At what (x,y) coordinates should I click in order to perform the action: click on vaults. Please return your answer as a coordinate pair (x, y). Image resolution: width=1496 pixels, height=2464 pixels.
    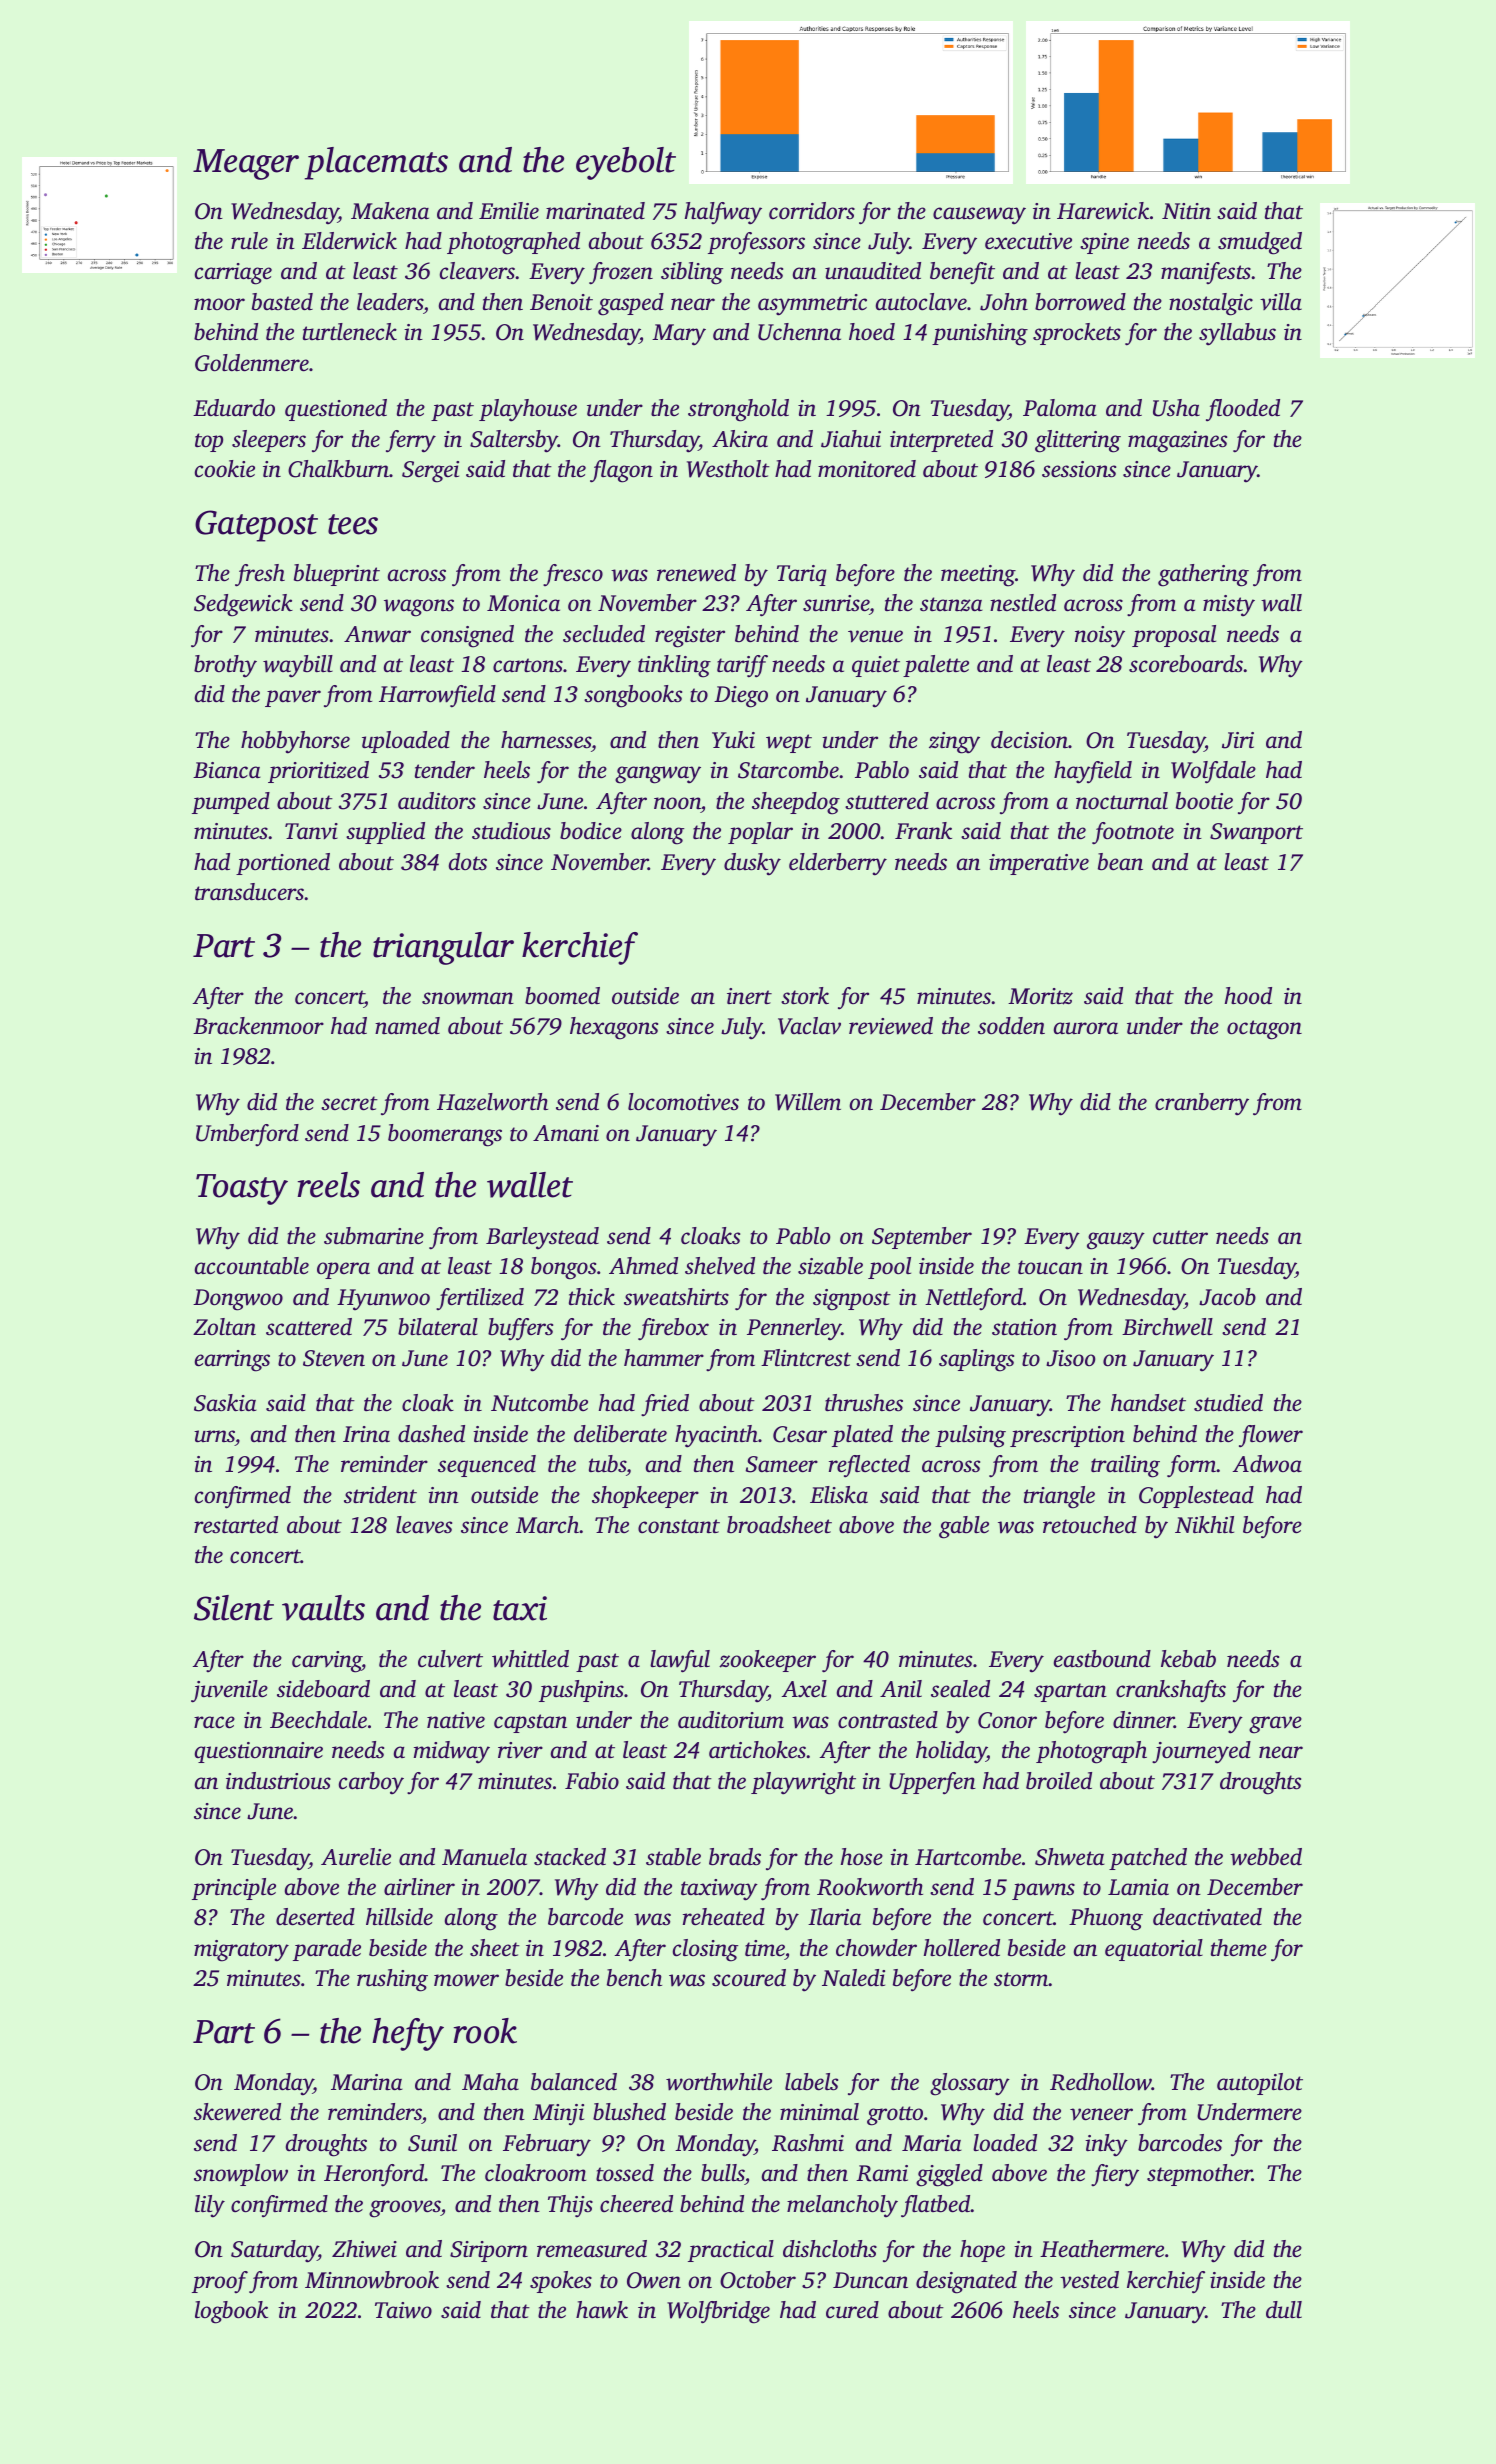
    Looking at the image, I should click on (323, 1608).
